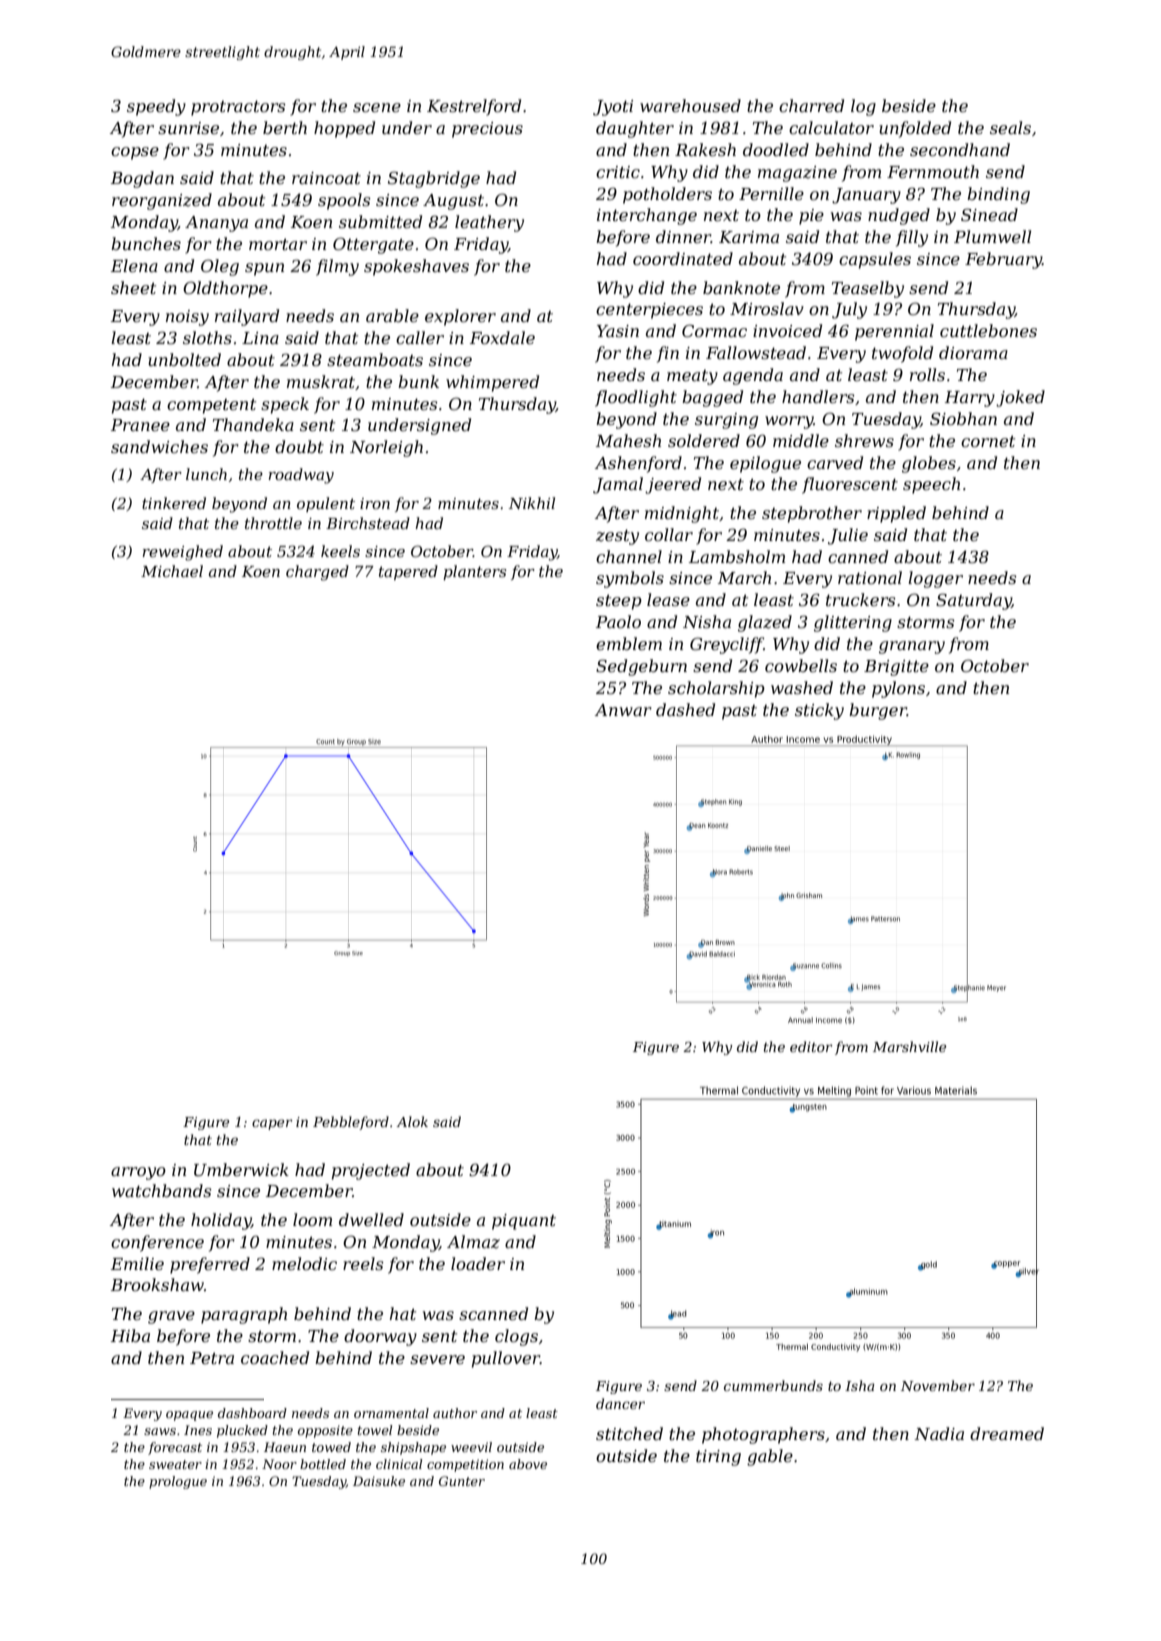  Describe the element at coordinates (138, 1173) in the screenshot. I see `arroyo` at that location.
